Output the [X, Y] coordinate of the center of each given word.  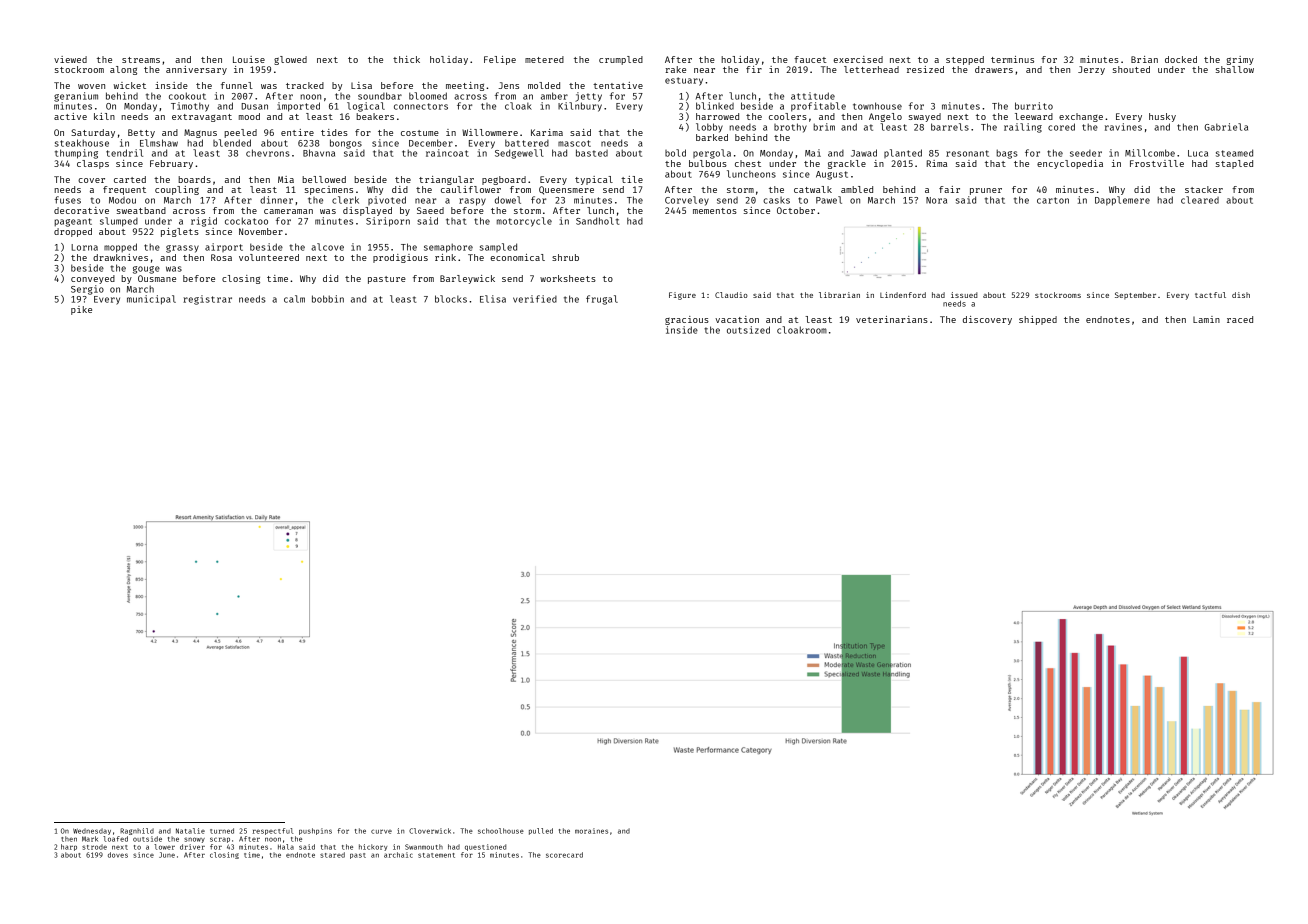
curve [381, 831]
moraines [591, 831]
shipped [1038, 320]
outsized [748, 330]
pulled [541, 831]
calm [294, 299]
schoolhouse [501, 831]
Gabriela [1226, 127]
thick [406, 59]
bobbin [328, 299]
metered [544, 59]
